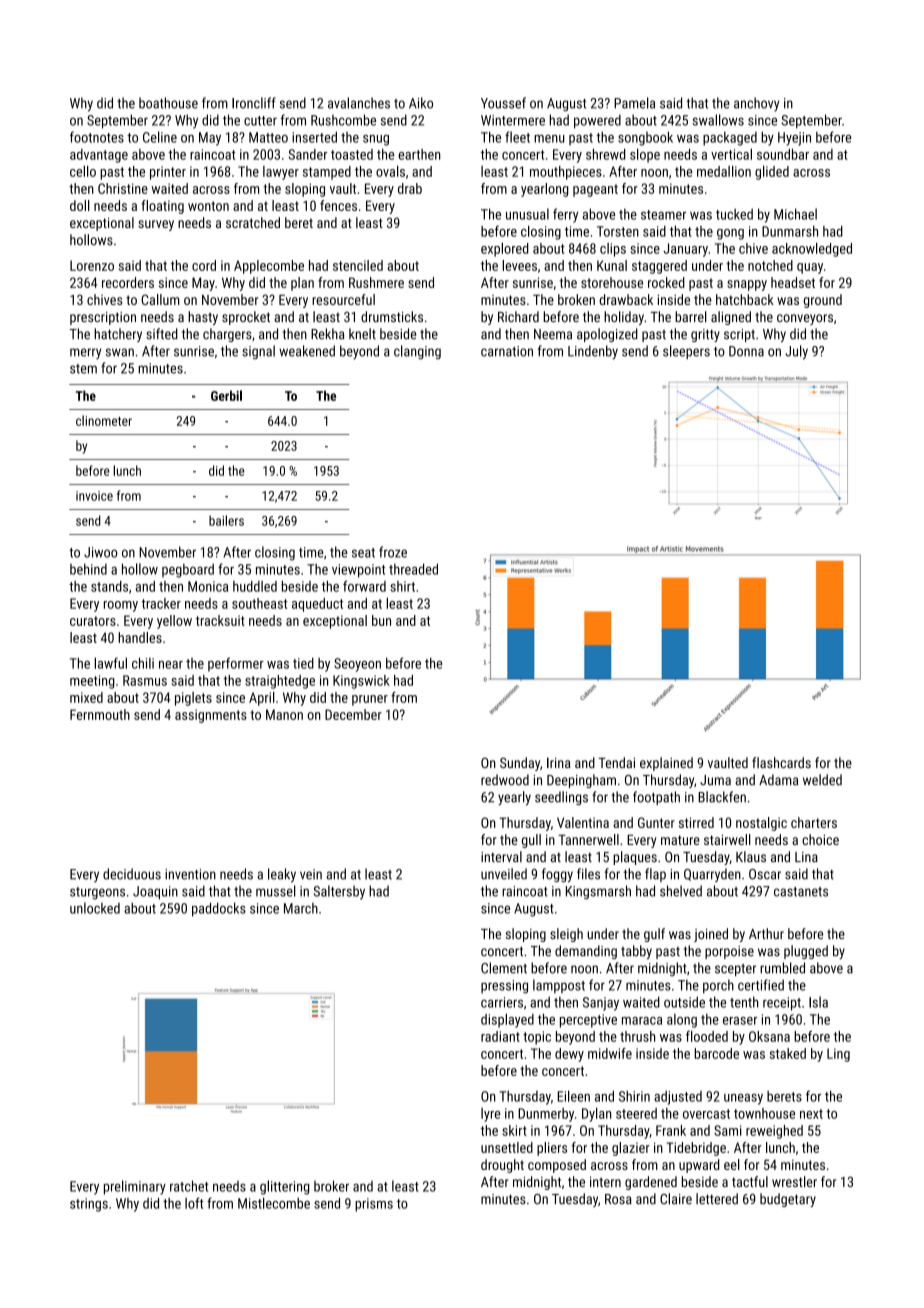 The width and height of the screenshot is (924, 1308). What do you see at coordinates (417, 352) in the screenshot?
I see `clanging` at bounding box center [417, 352].
